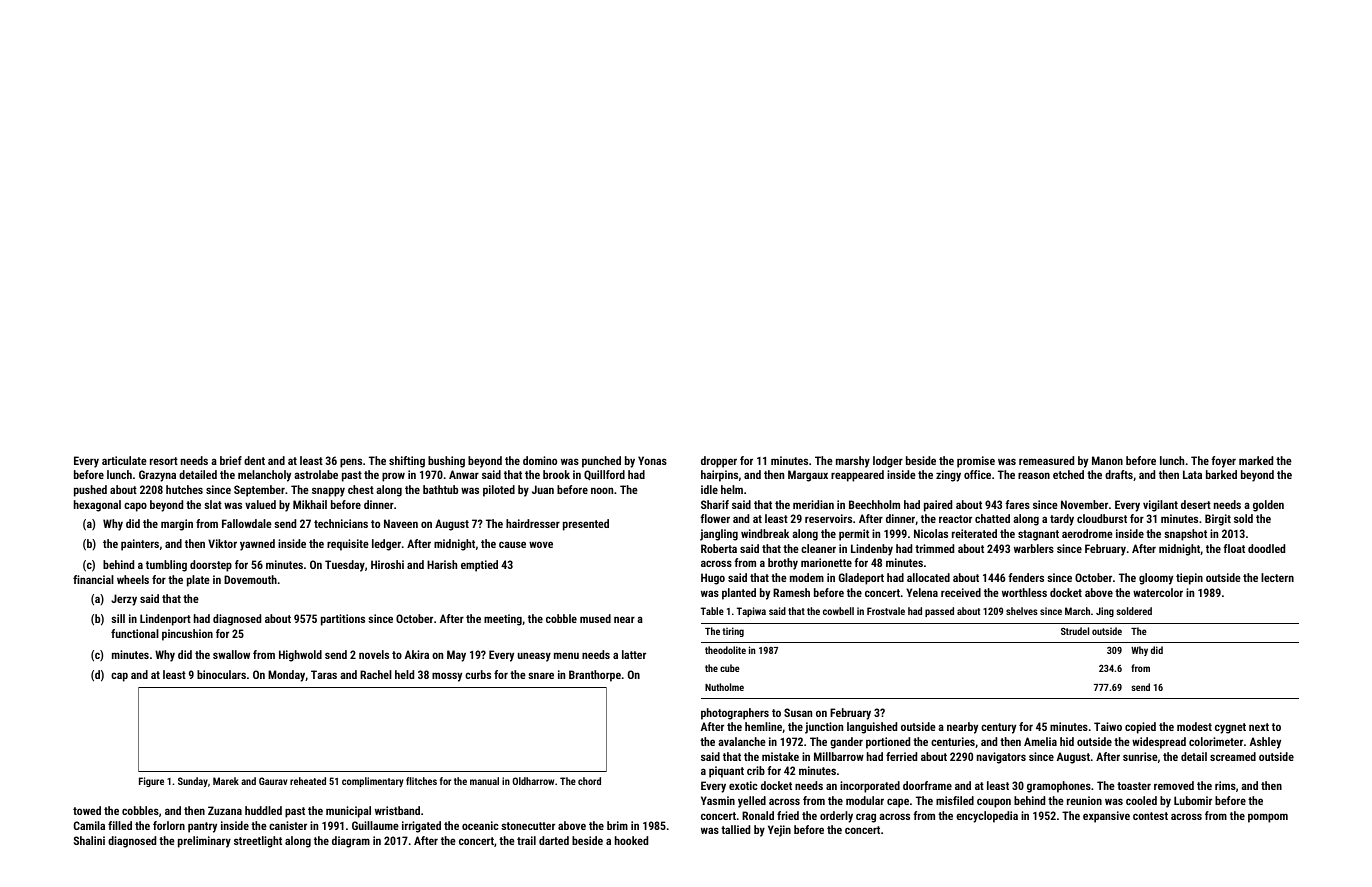 This page has width=1372, height=887. Describe the element at coordinates (540, 460) in the page. I see `domino` at that location.
